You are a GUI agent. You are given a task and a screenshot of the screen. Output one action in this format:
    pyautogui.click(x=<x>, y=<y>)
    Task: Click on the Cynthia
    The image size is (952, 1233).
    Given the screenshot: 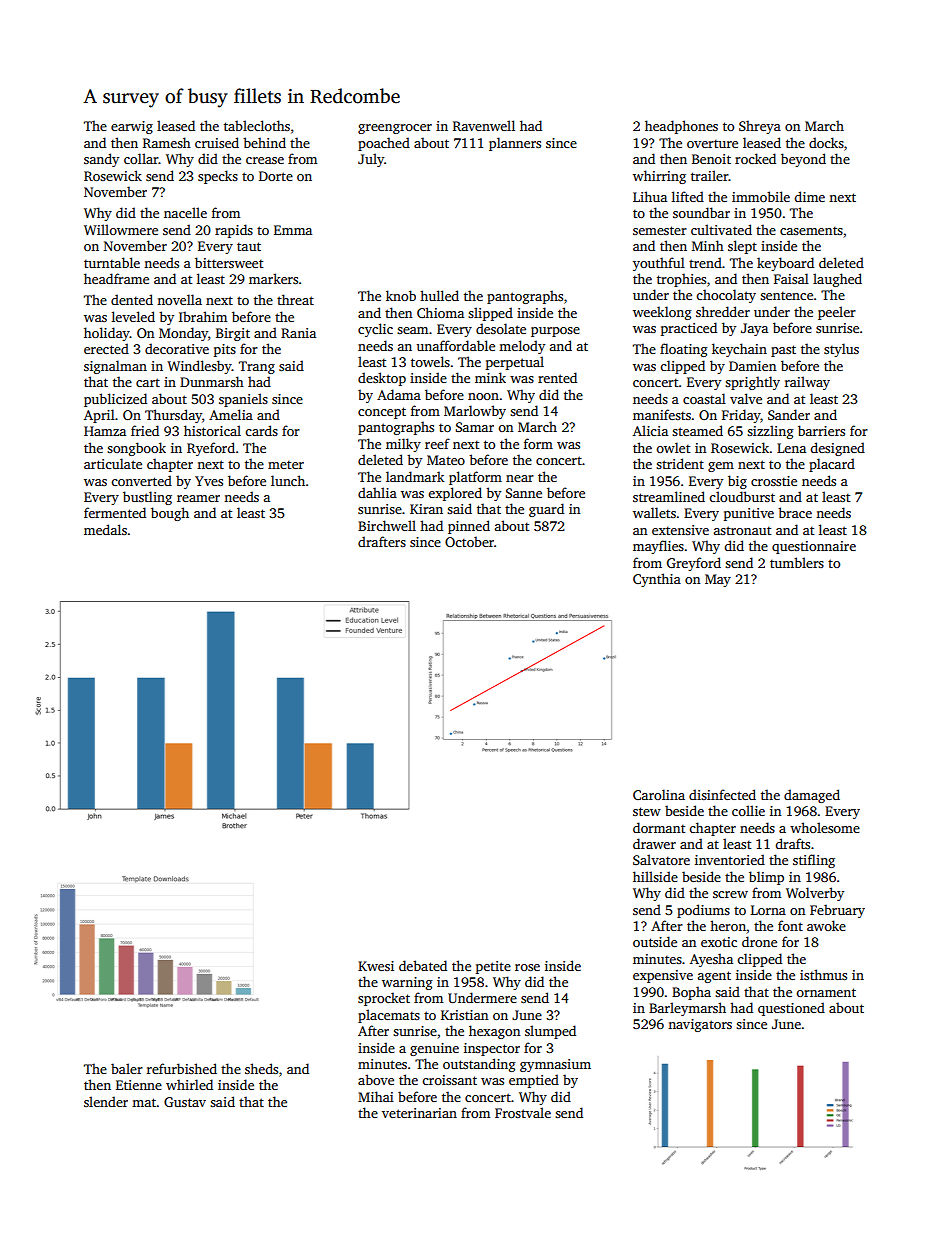 What is the action you would take?
    pyautogui.click(x=657, y=580)
